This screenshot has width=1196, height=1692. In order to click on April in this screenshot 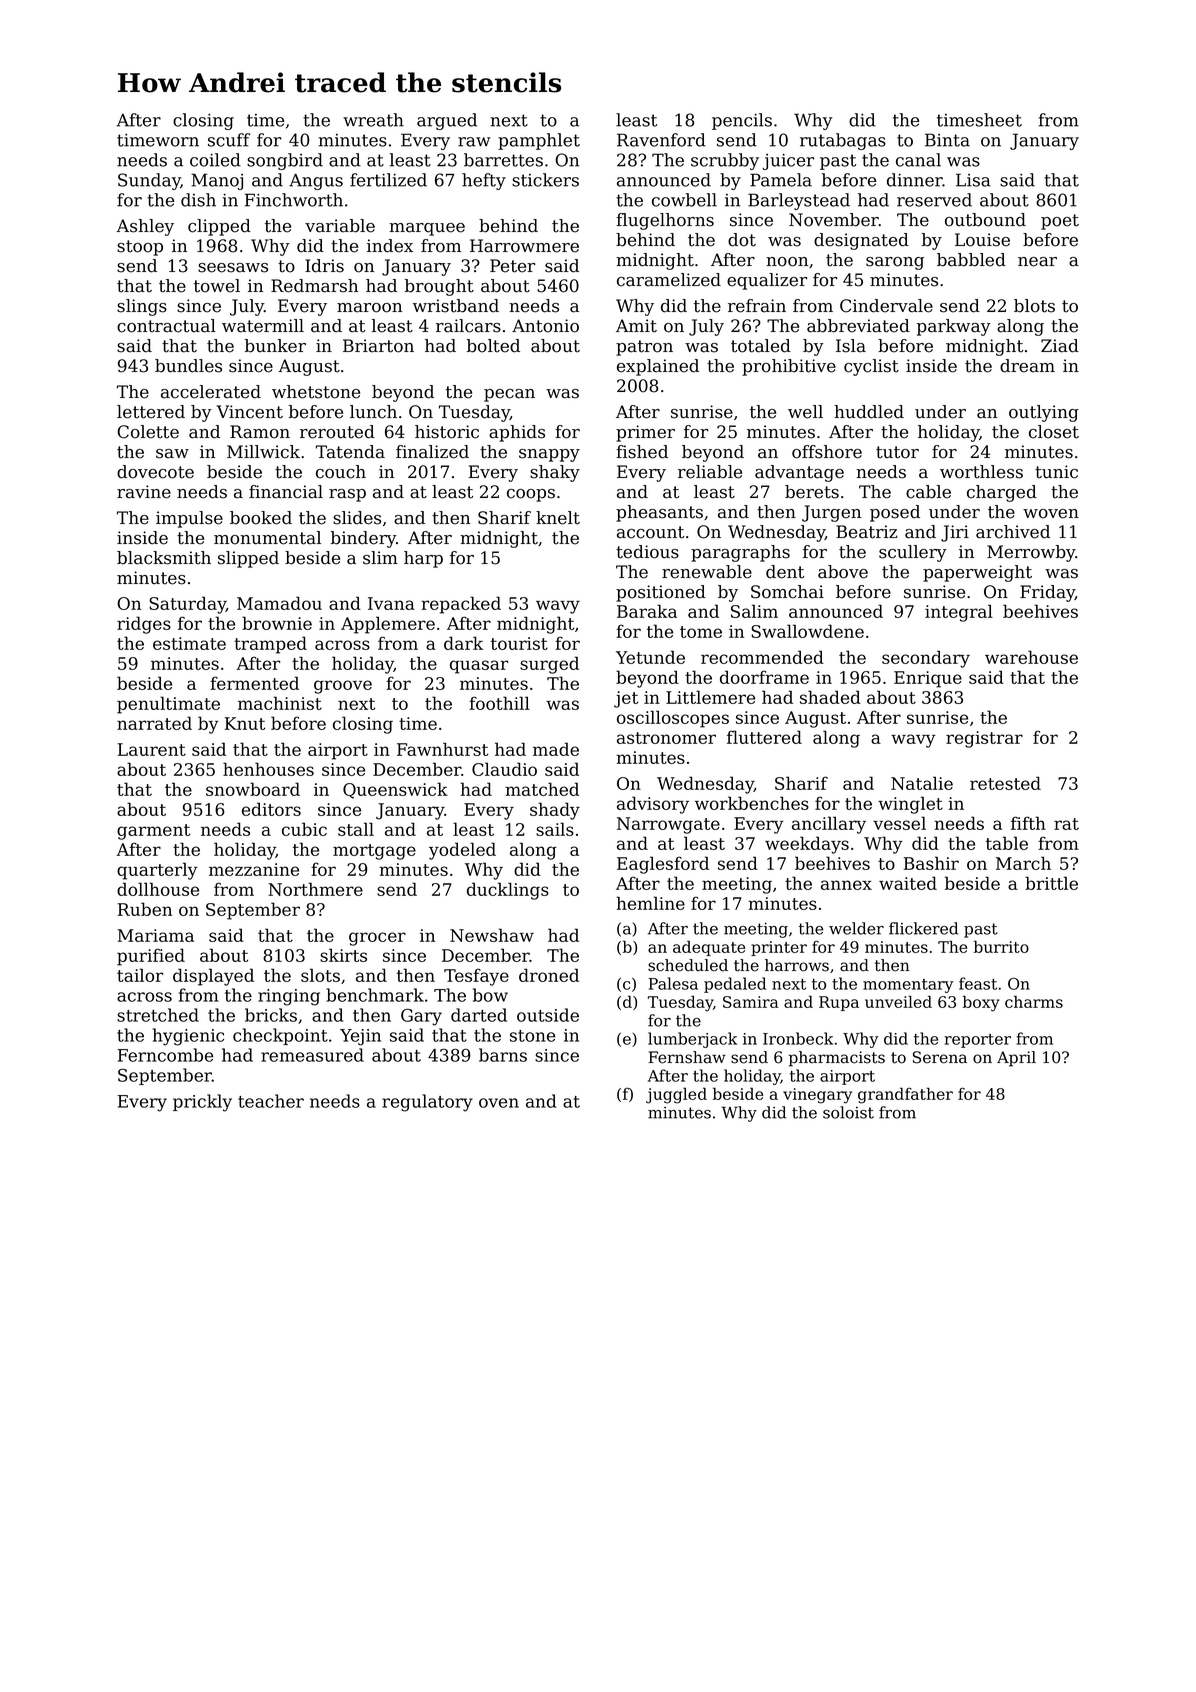, I will do `click(1016, 1059)`.
